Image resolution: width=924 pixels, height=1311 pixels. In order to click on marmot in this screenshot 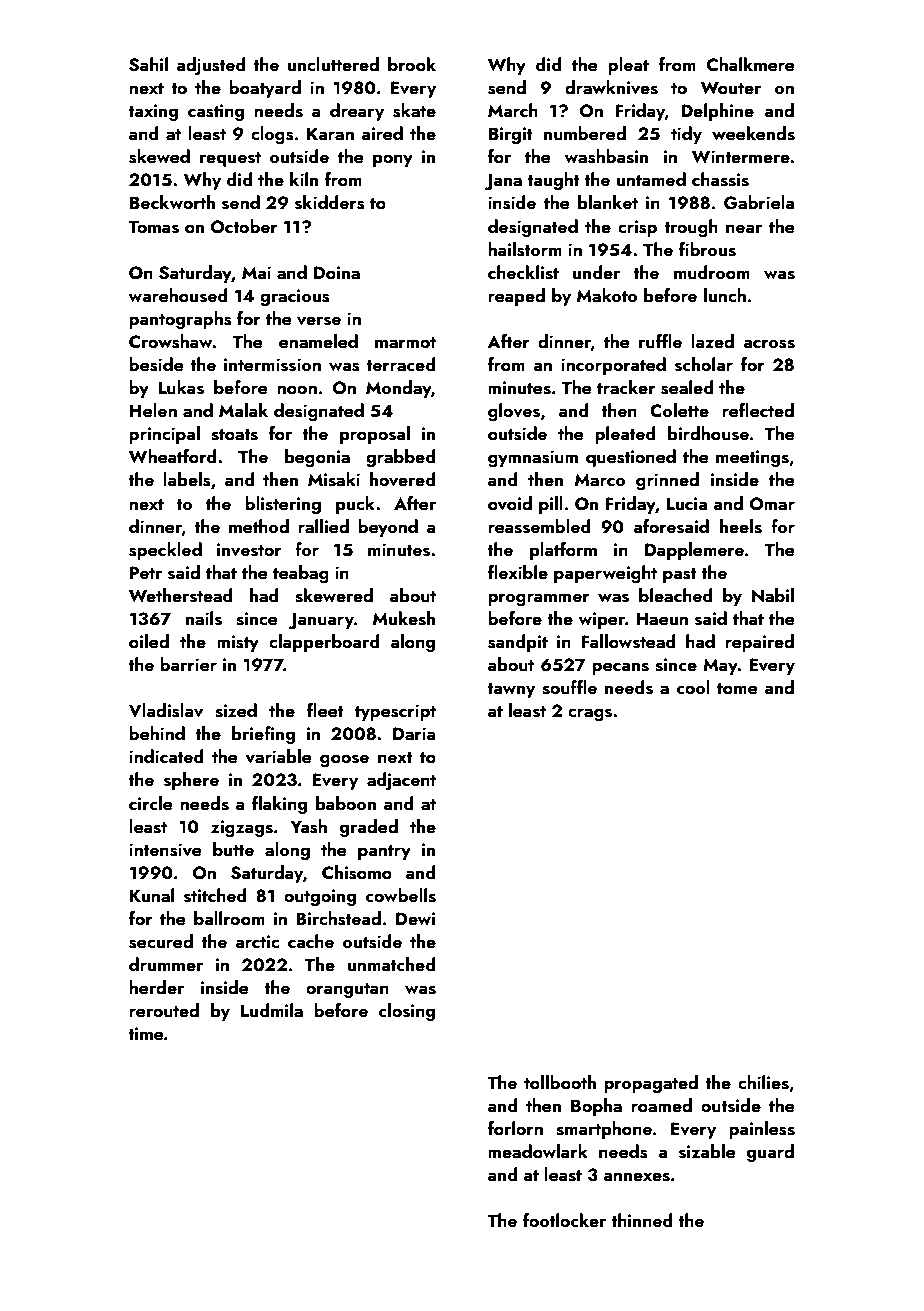, I will do `click(405, 342)`.
